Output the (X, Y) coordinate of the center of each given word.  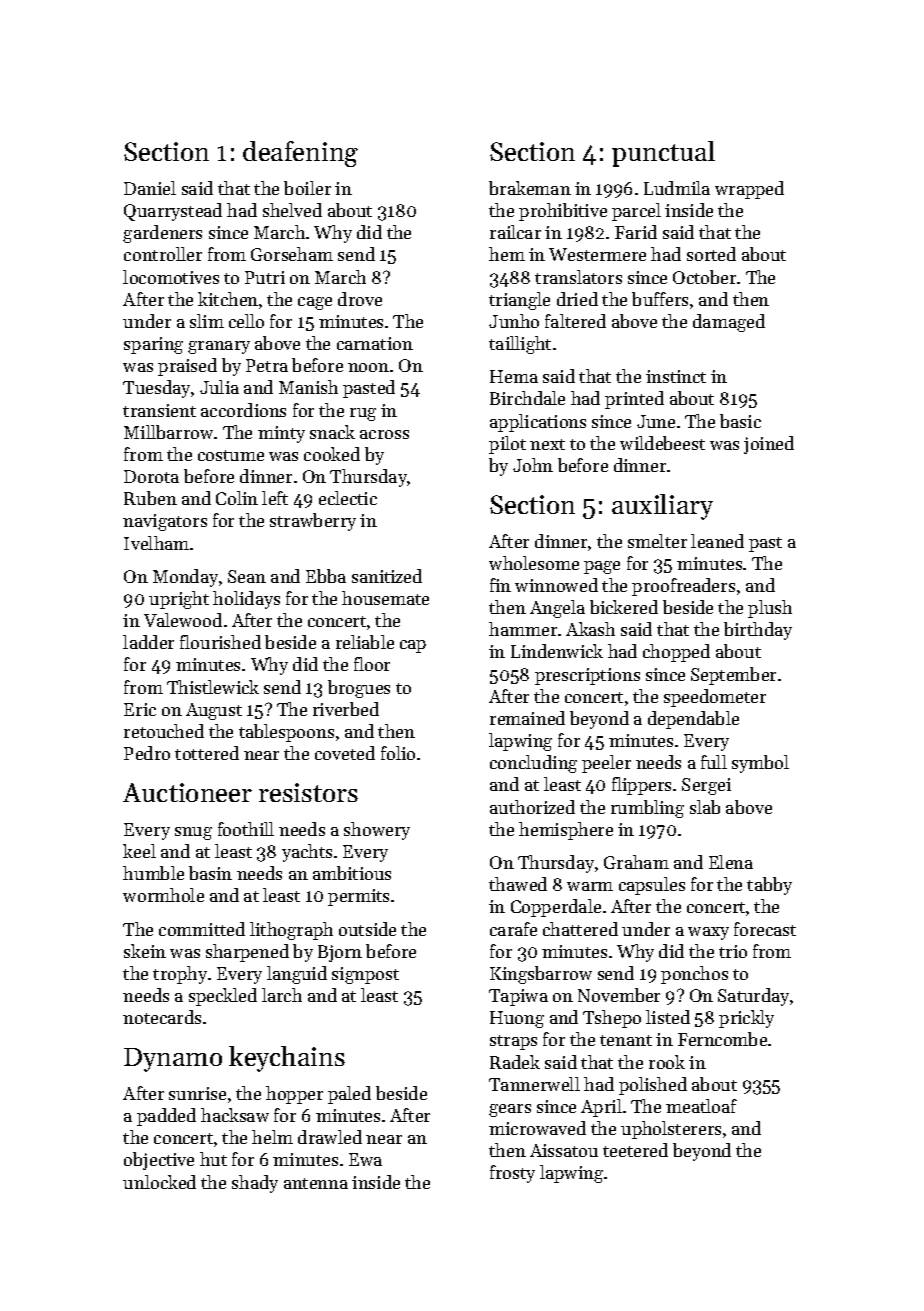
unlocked (159, 1182)
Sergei (706, 786)
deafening (300, 154)
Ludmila (677, 188)
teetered (635, 1150)
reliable (365, 642)
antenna (316, 1183)
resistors (308, 792)
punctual (663, 154)
